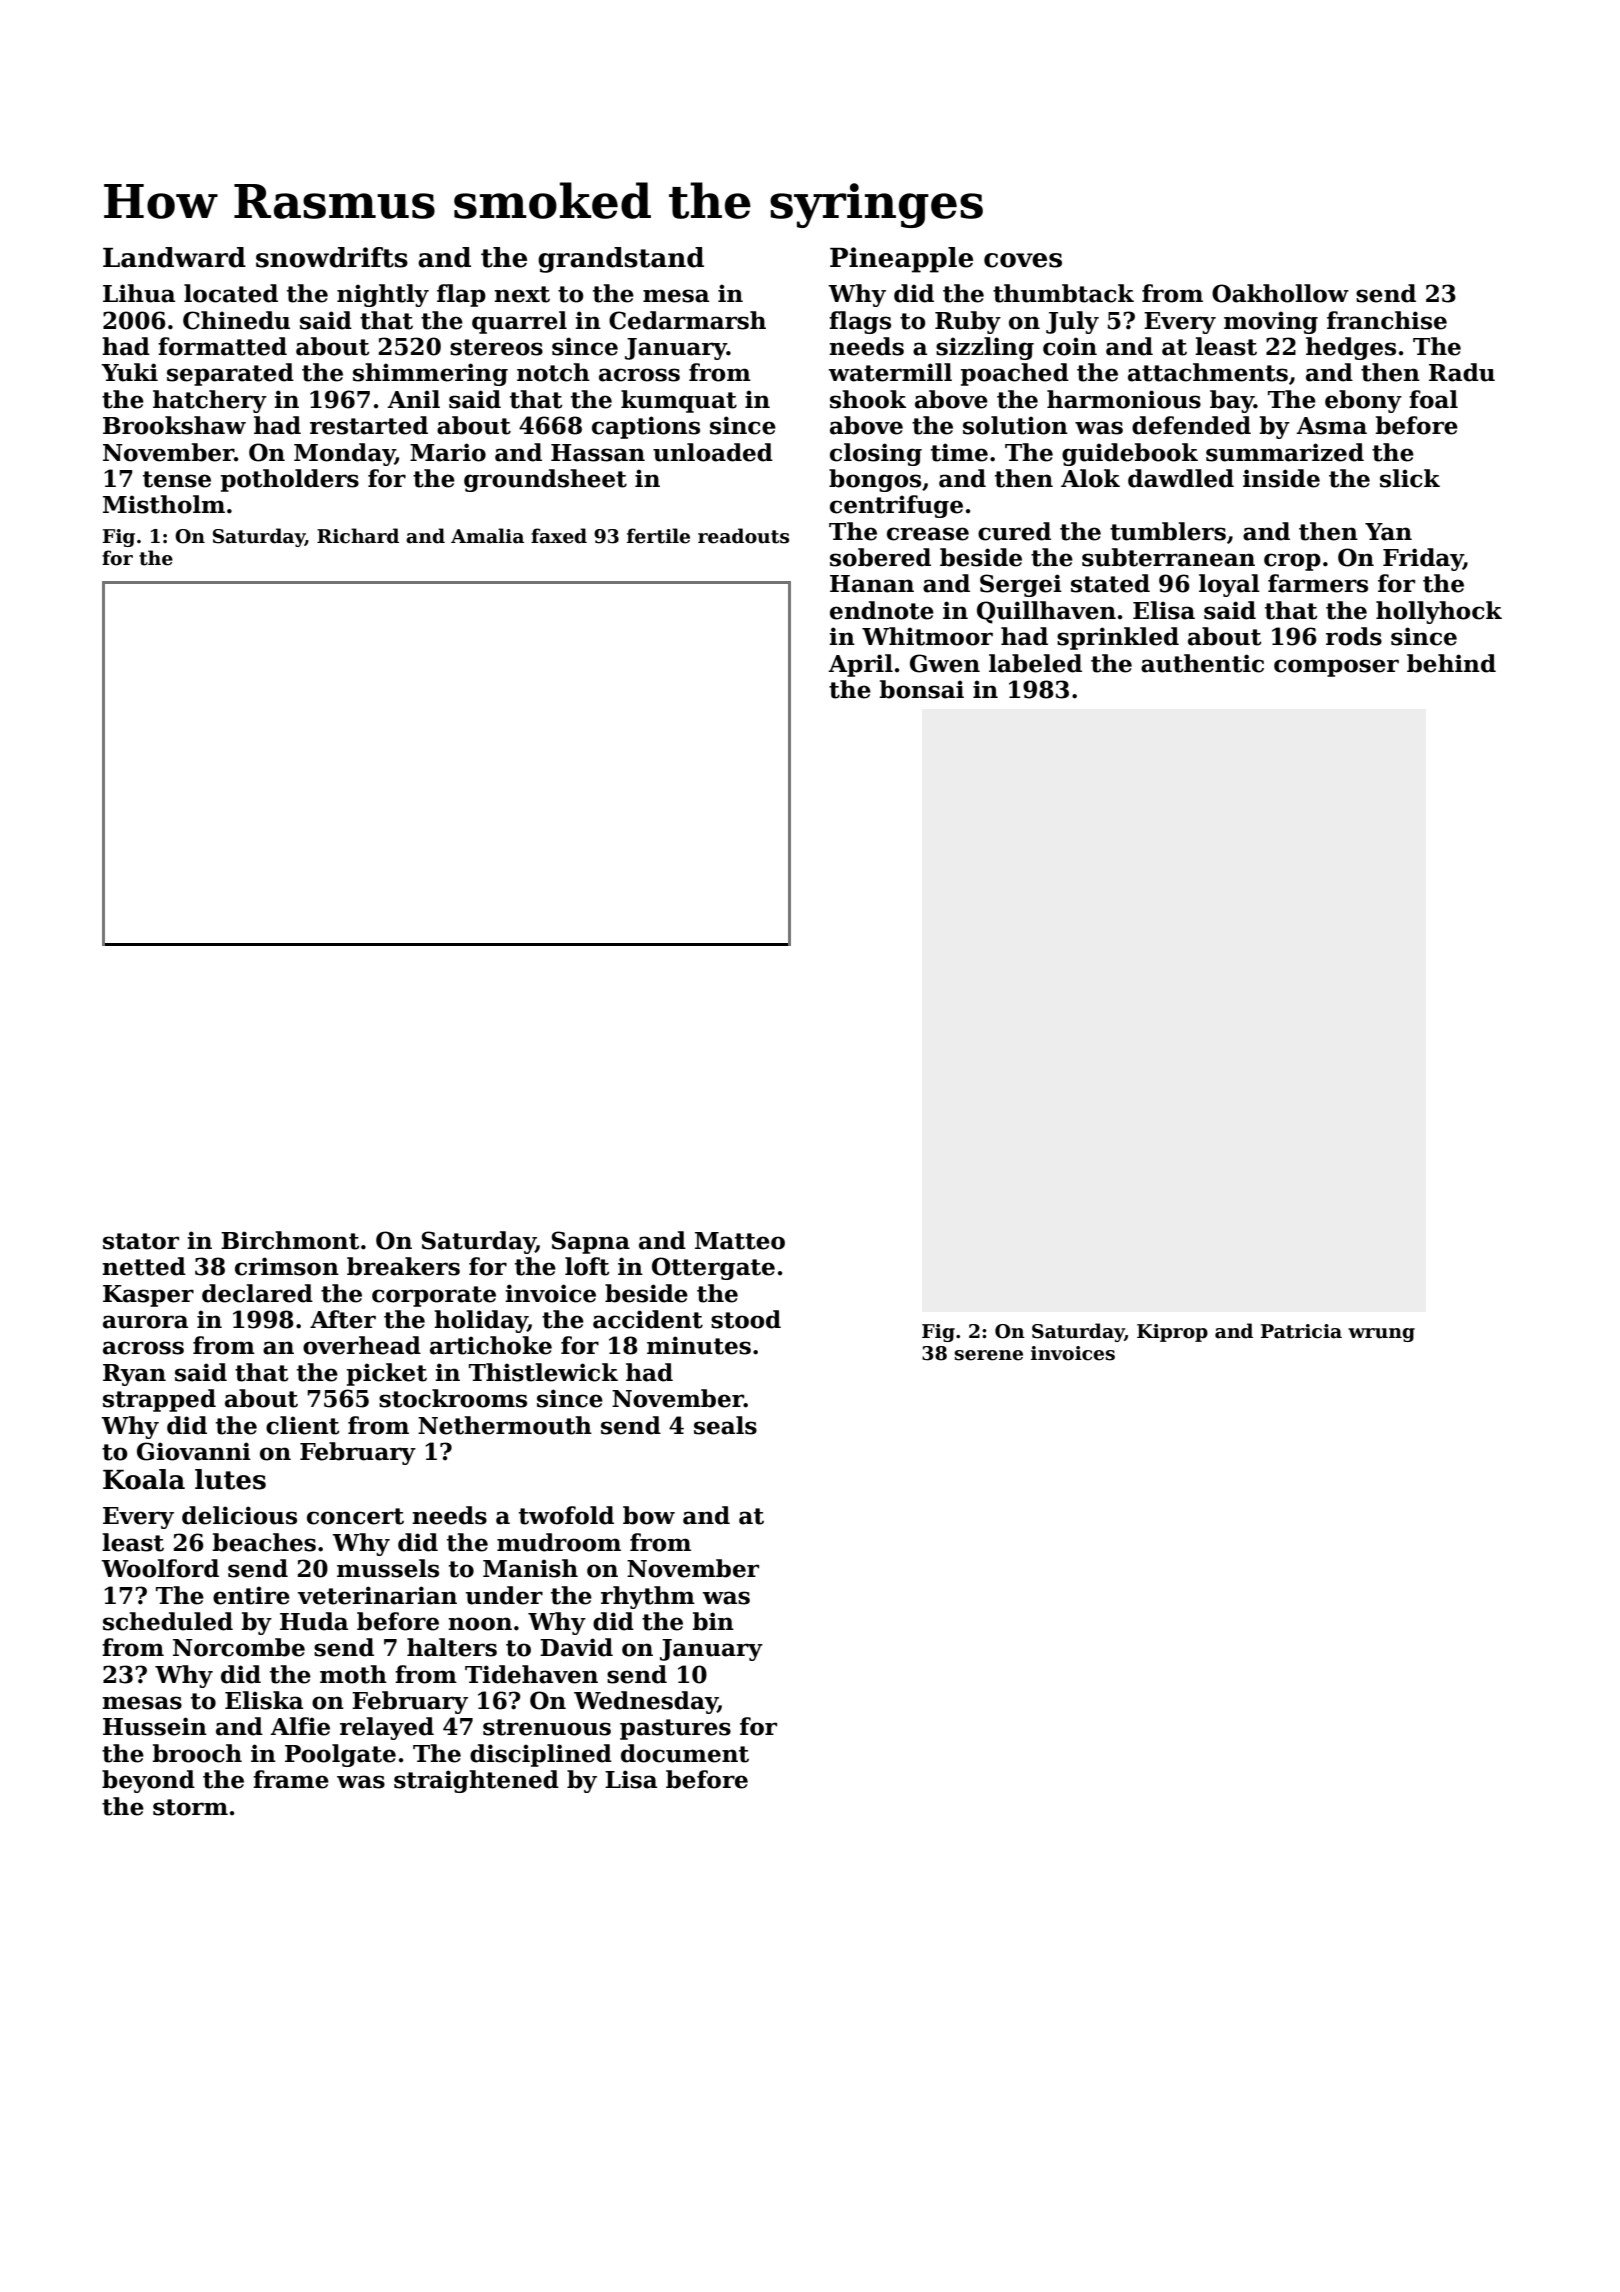  What do you see at coordinates (860, 665) in the screenshot?
I see `April` at bounding box center [860, 665].
